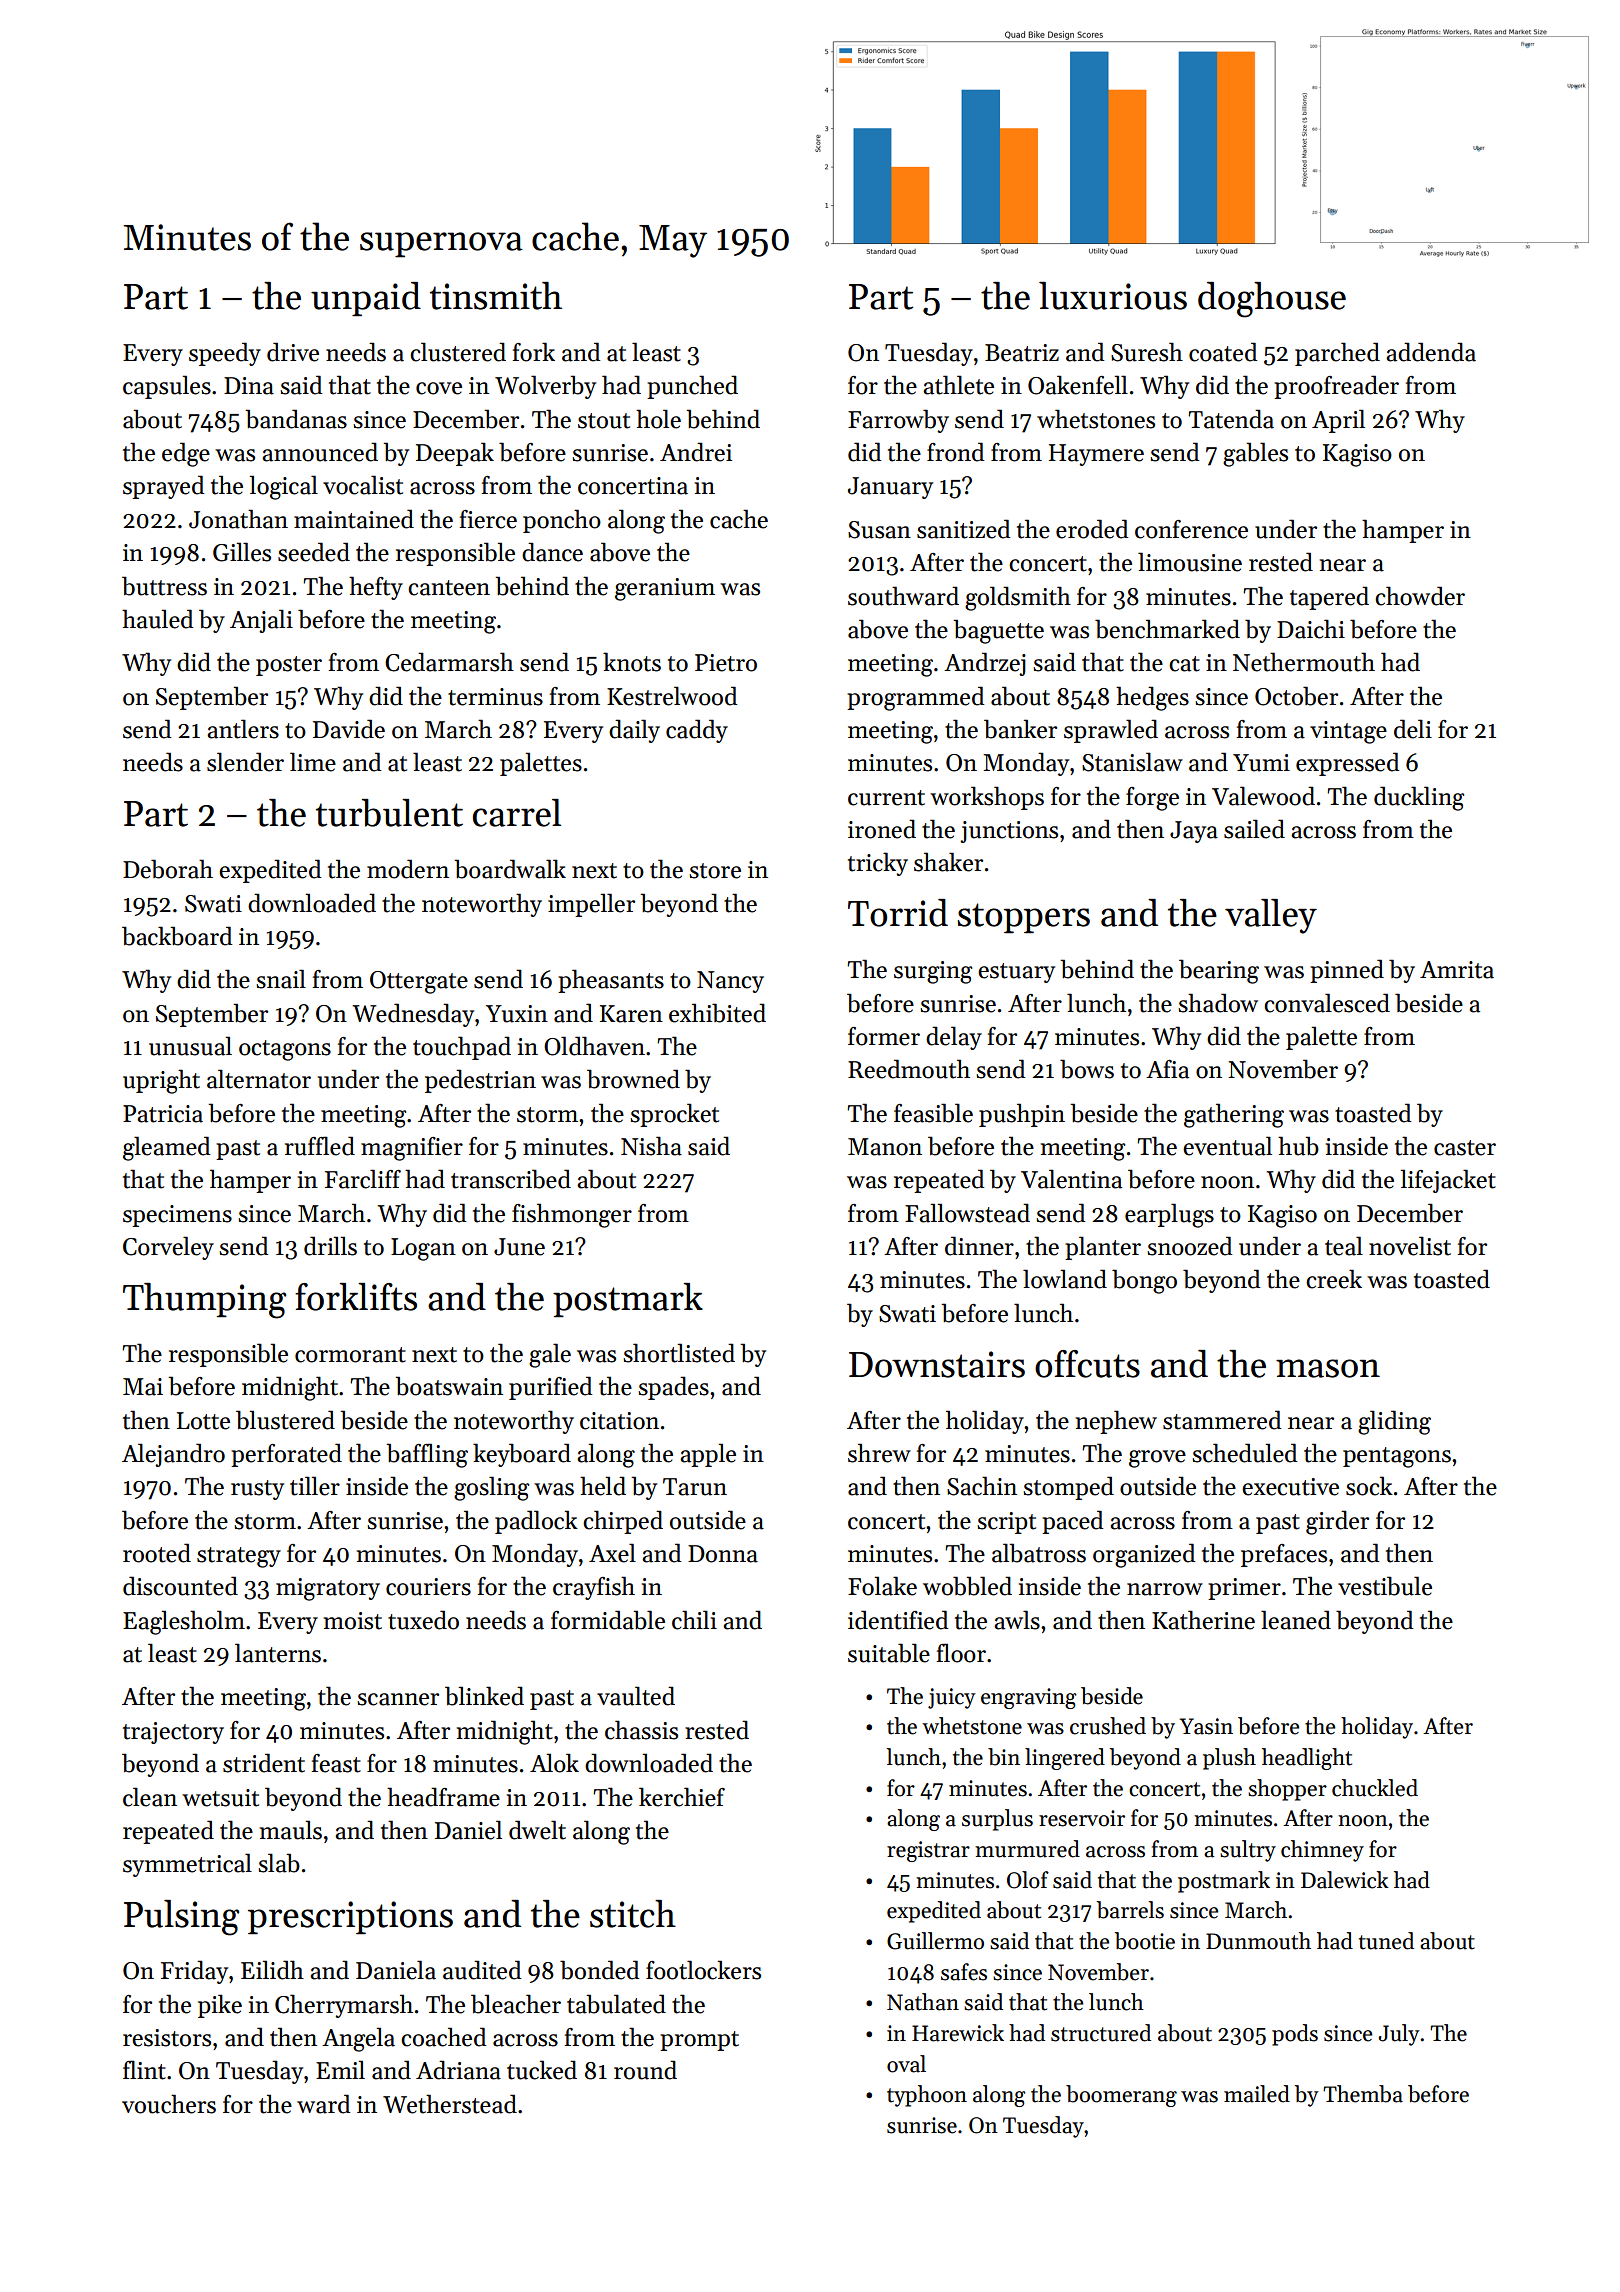 Image resolution: width=1620 pixels, height=2292 pixels. I want to click on Eaglesholm, so click(184, 1622).
